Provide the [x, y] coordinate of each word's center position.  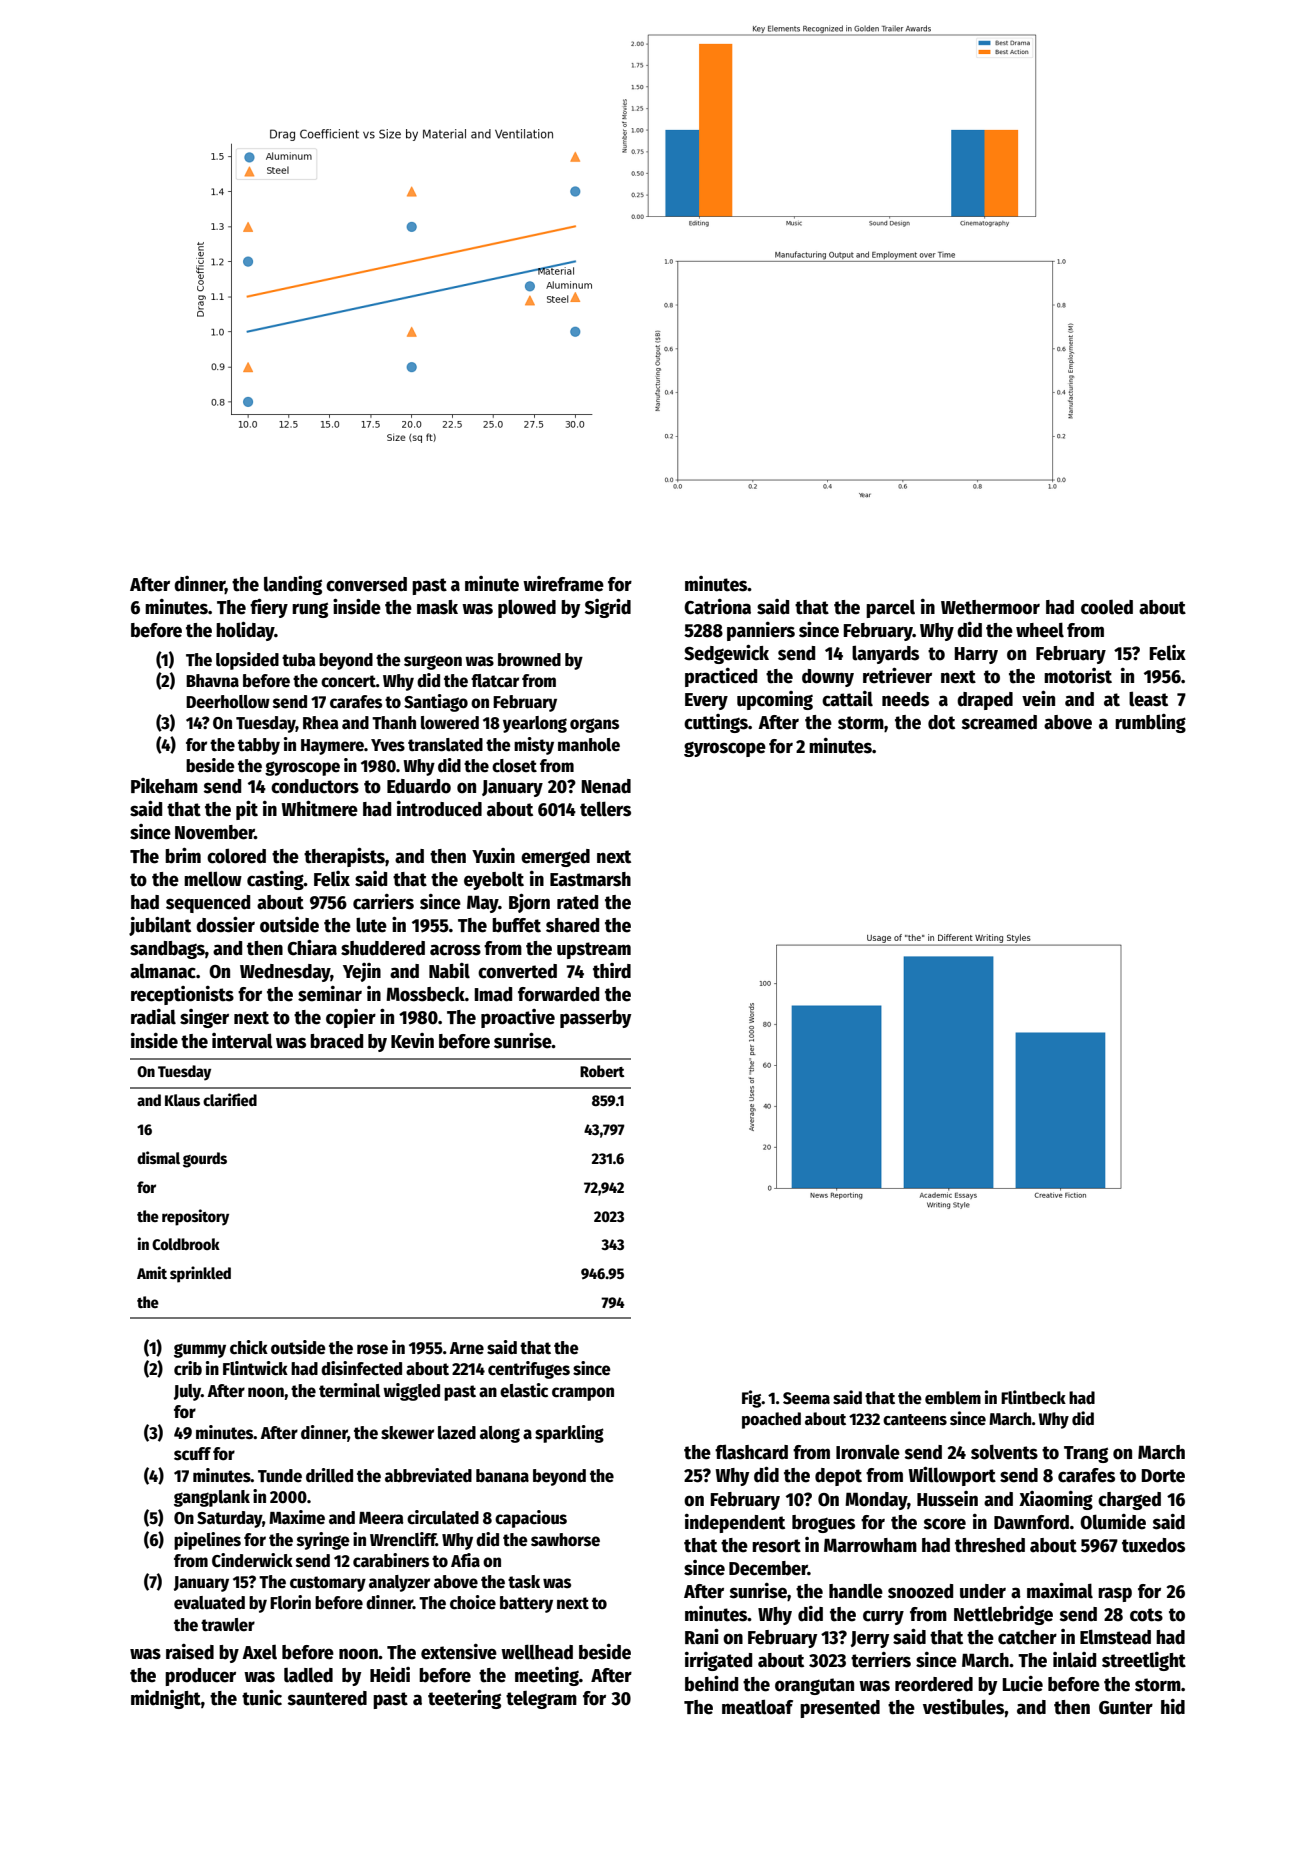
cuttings [716, 723]
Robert [602, 1071]
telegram [541, 1700]
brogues [823, 1524]
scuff [192, 1454]
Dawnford [1031, 1522]
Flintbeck [1033, 1397]
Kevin [412, 1041]
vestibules [963, 1707]
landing [293, 585]
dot [941, 722]
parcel [890, 609]
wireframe [563, 584]
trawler [228, 1625]
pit [247, 810]
